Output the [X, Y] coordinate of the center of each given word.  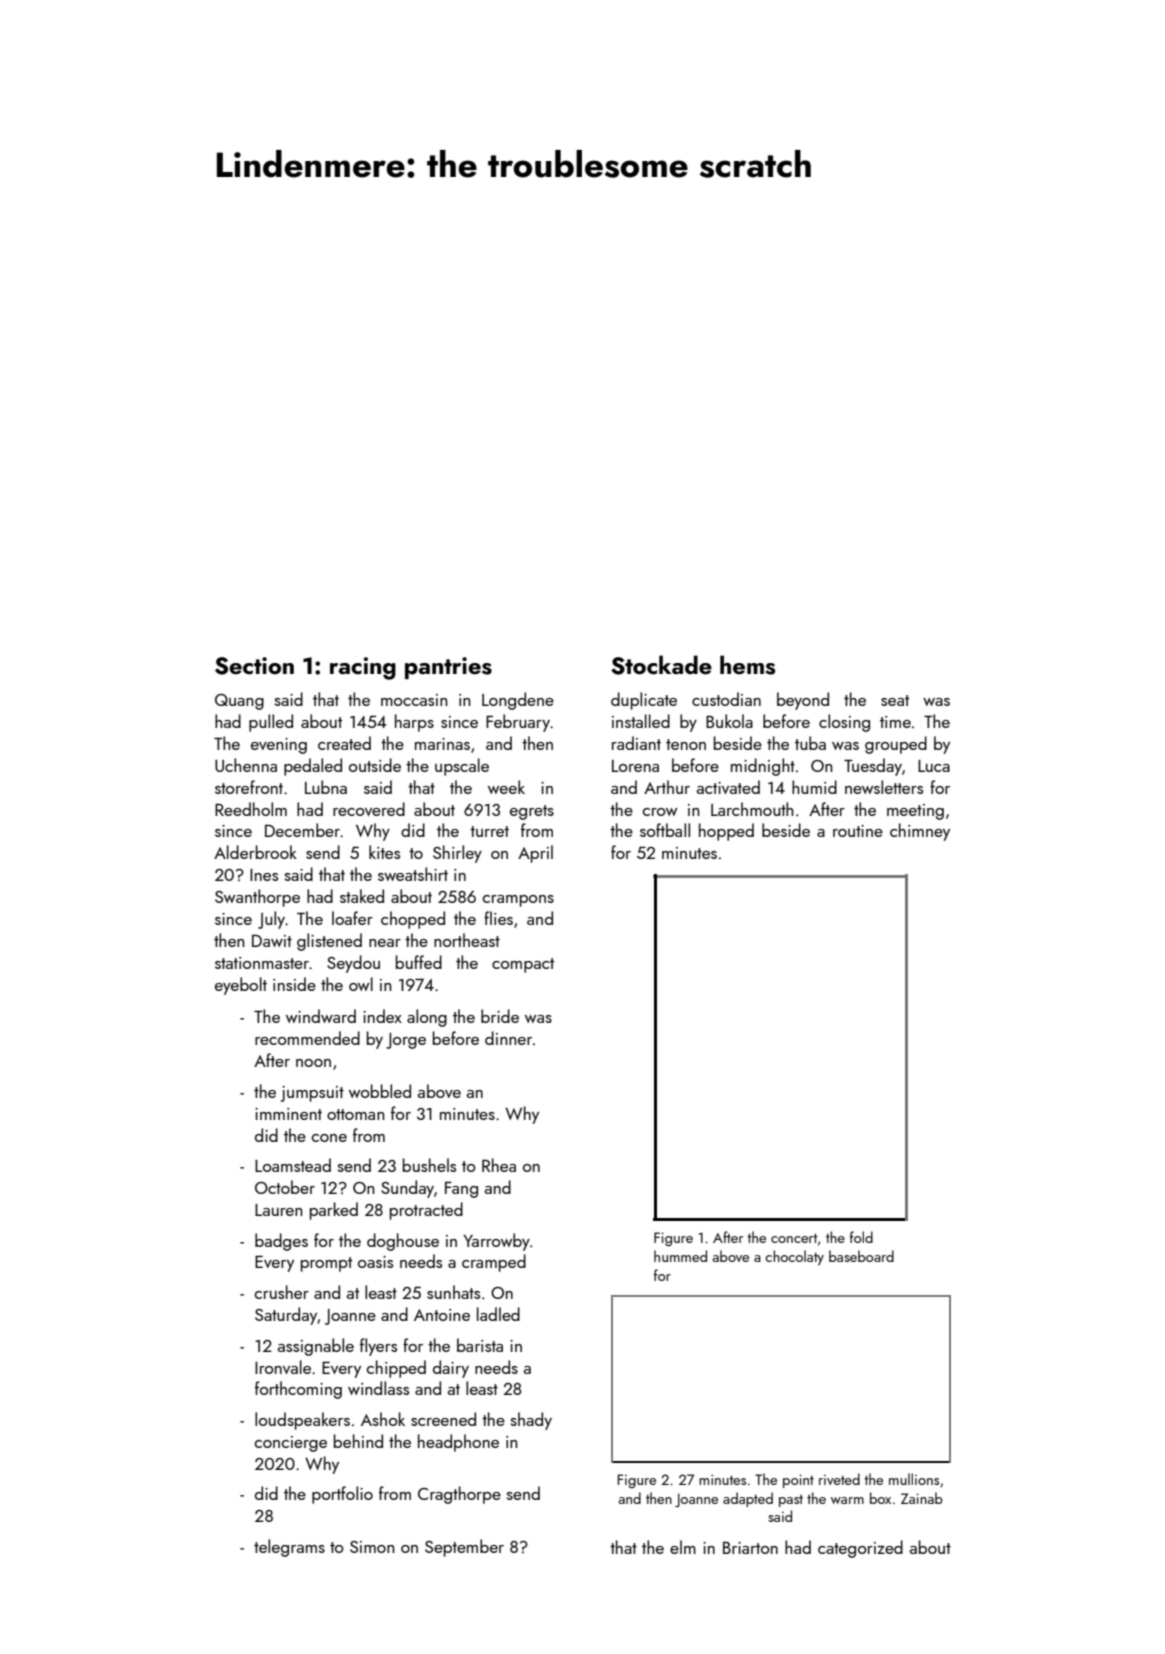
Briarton [750, 1548]
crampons [518, 901]
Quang [239, 702]
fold [861, 1237]
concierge [291, 1444]
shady [531, 1421]
